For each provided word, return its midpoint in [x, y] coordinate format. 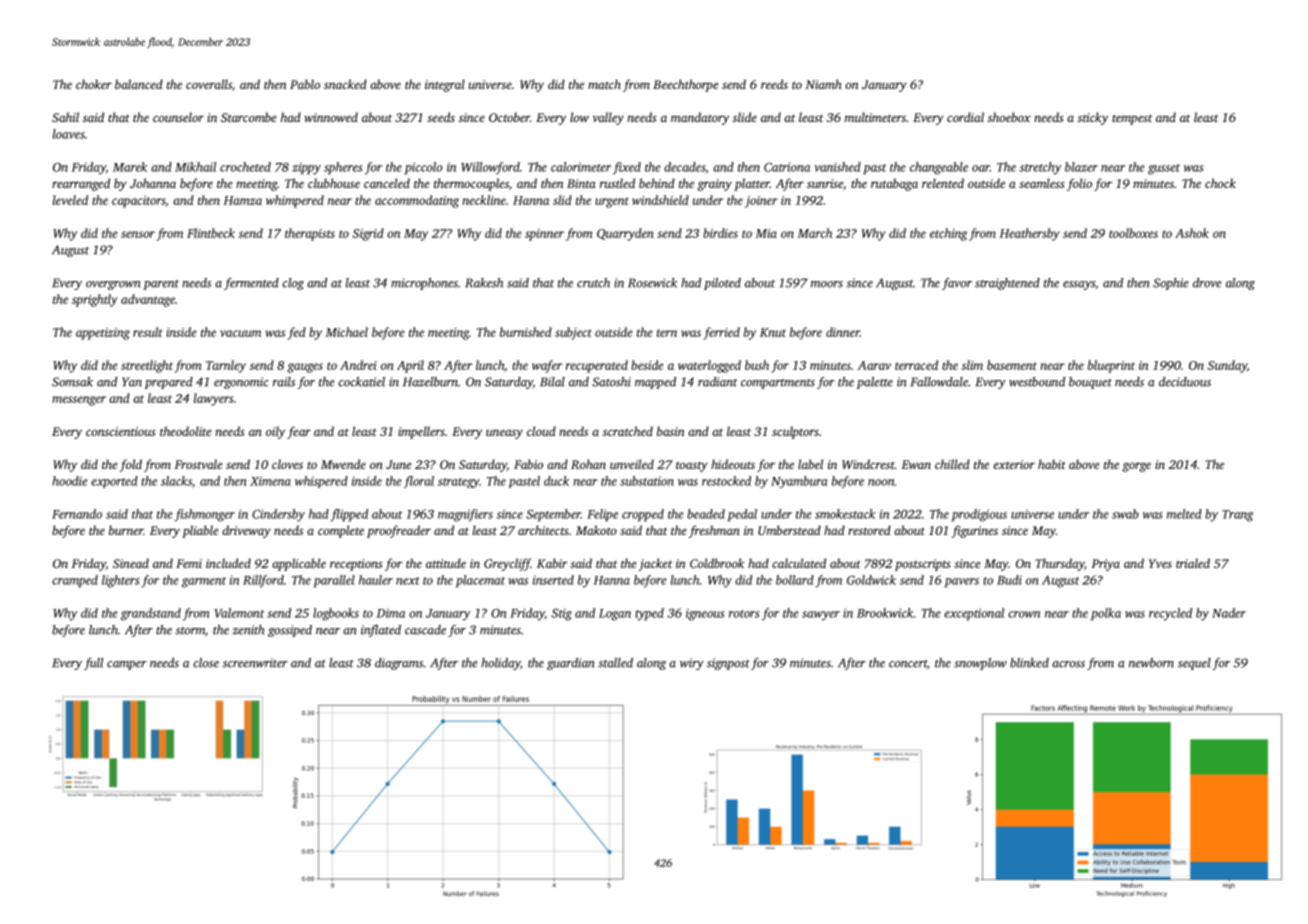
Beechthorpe [685, 85]
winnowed [331, 117]
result [148, 332]
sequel [1194, 664]
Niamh [824, 84]
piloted [722, 284]
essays [1079, 285]
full [93, 664]
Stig [562, 614]
